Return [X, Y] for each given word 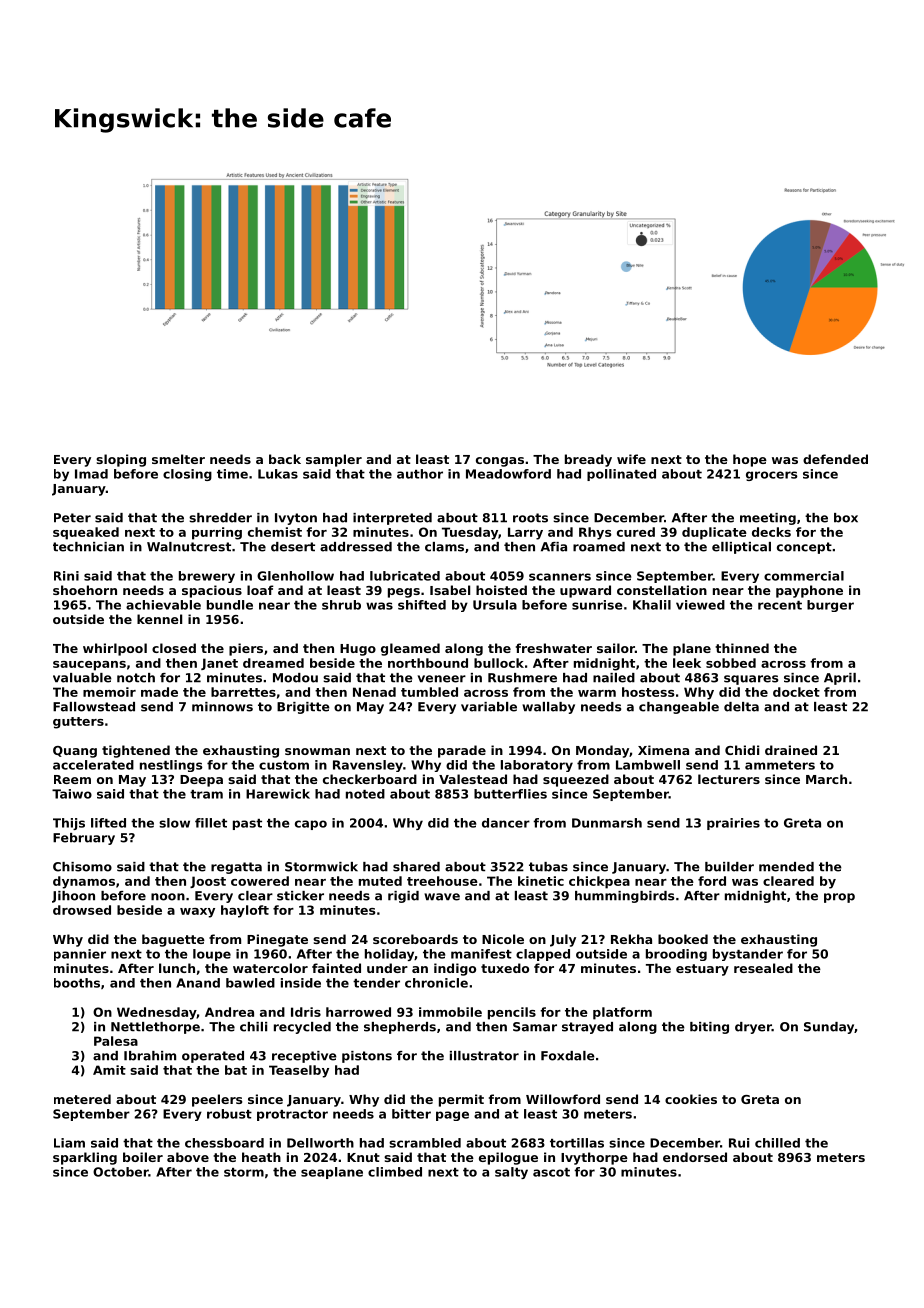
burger [830, 606]
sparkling [85, 1158]
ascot [551, 1172]
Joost [208, 882]
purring [217, 533]
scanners [560, 577]
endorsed [695, 1157]
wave [442, 897]
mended [786, 867]
